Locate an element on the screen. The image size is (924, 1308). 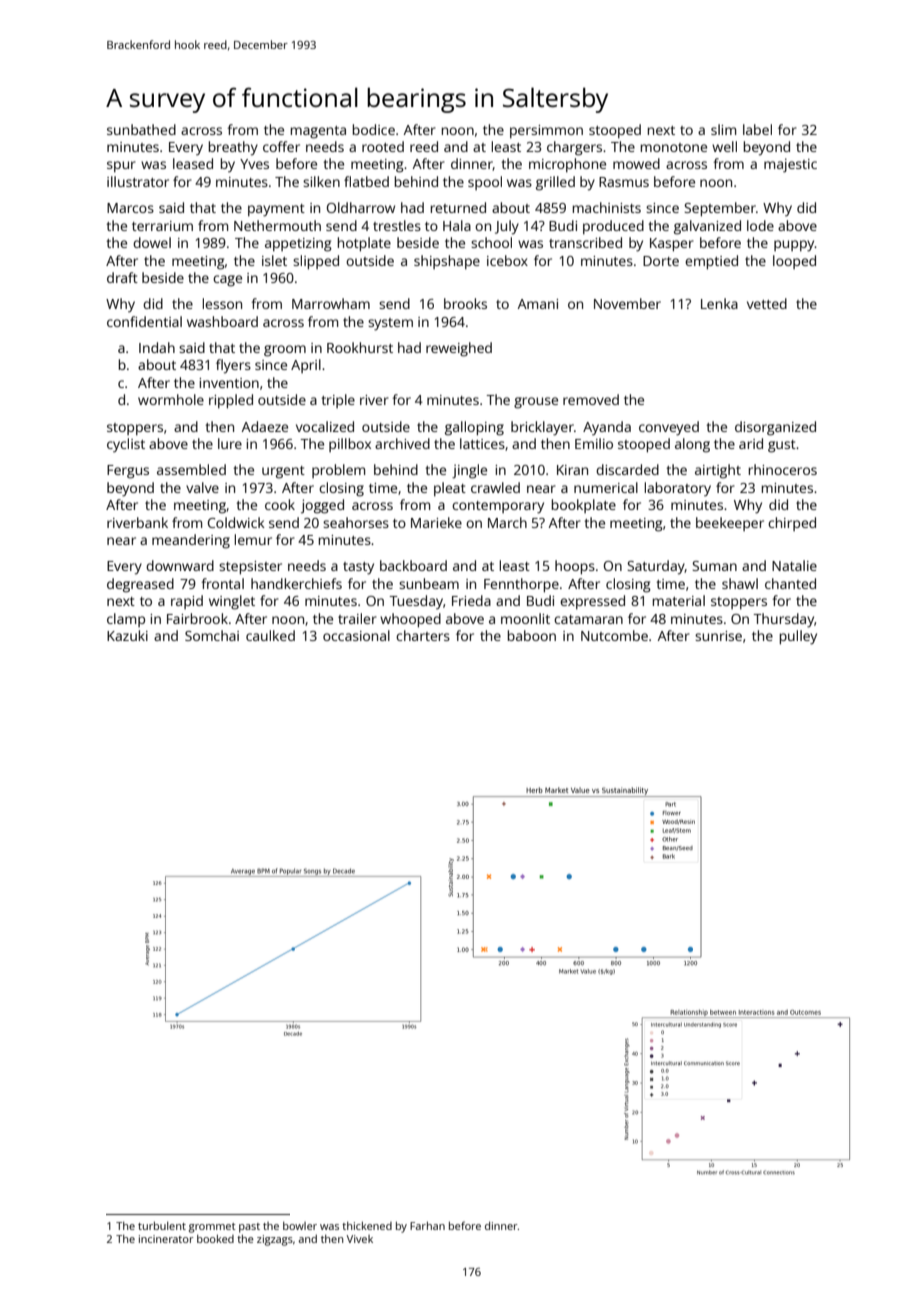
Suman is located at coordinates (714, 566).
